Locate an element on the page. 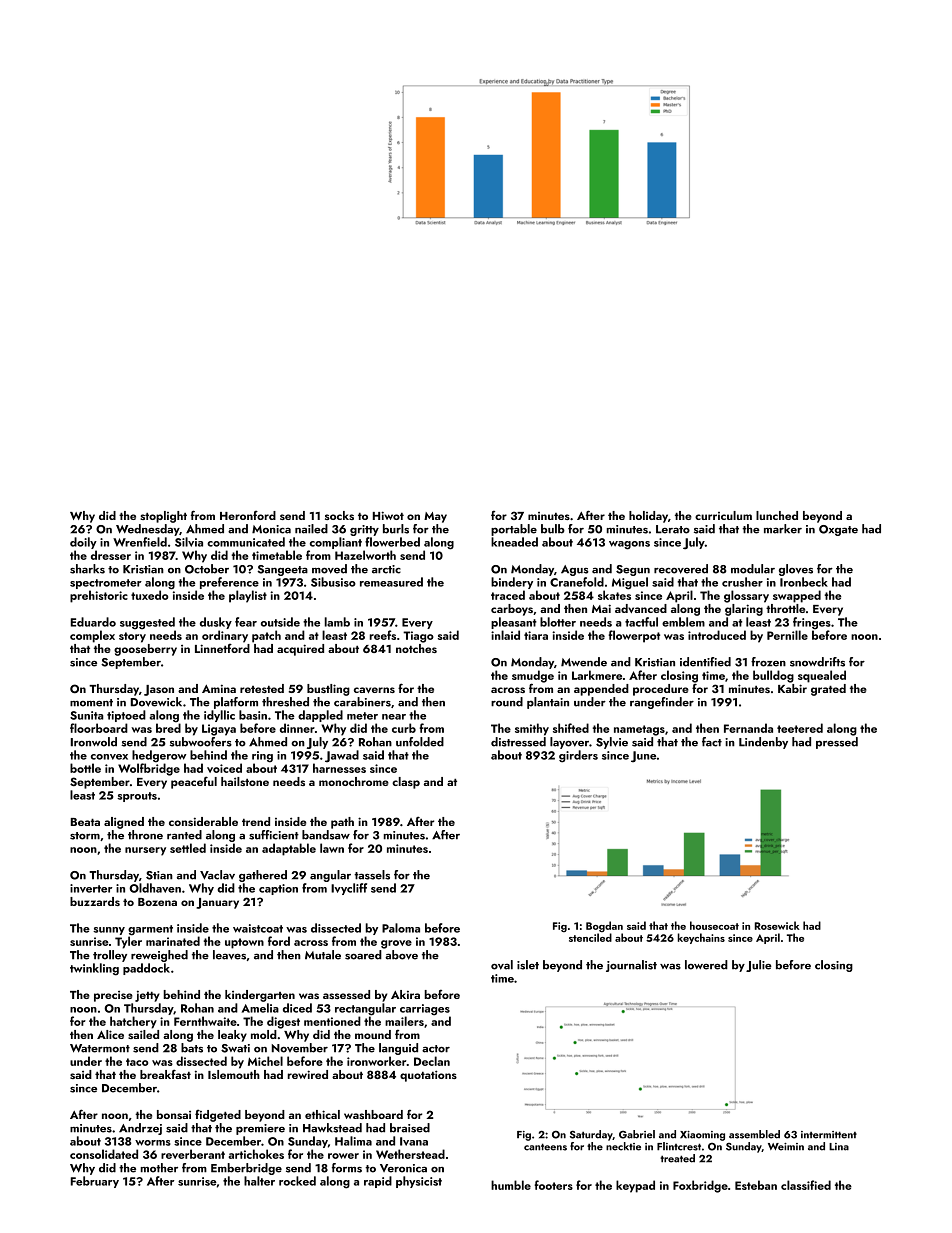  Rosewick is located at coordinates (777, 925).
